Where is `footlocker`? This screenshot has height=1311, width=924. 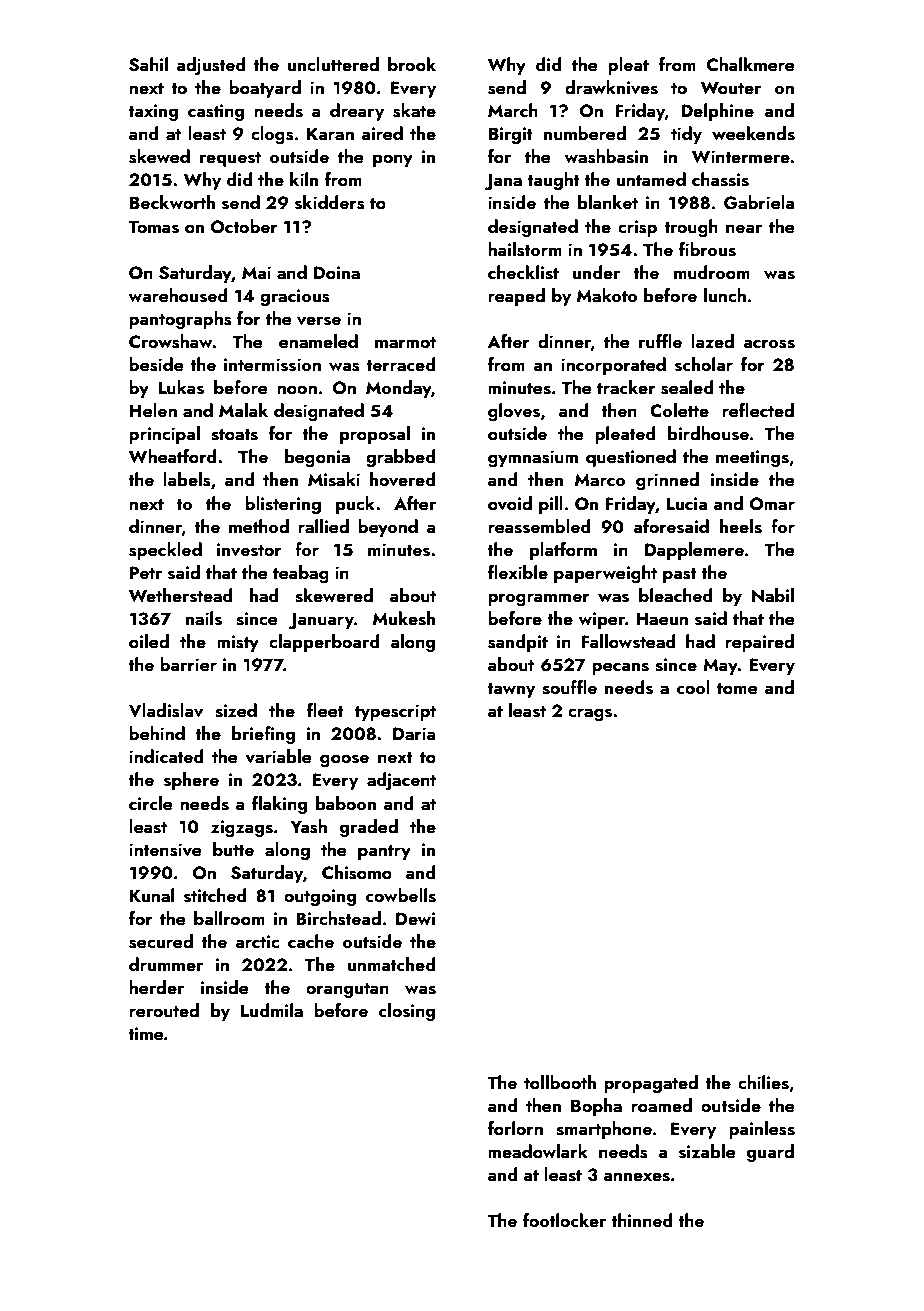 footlocker is located at coordinates (564, 1220).
